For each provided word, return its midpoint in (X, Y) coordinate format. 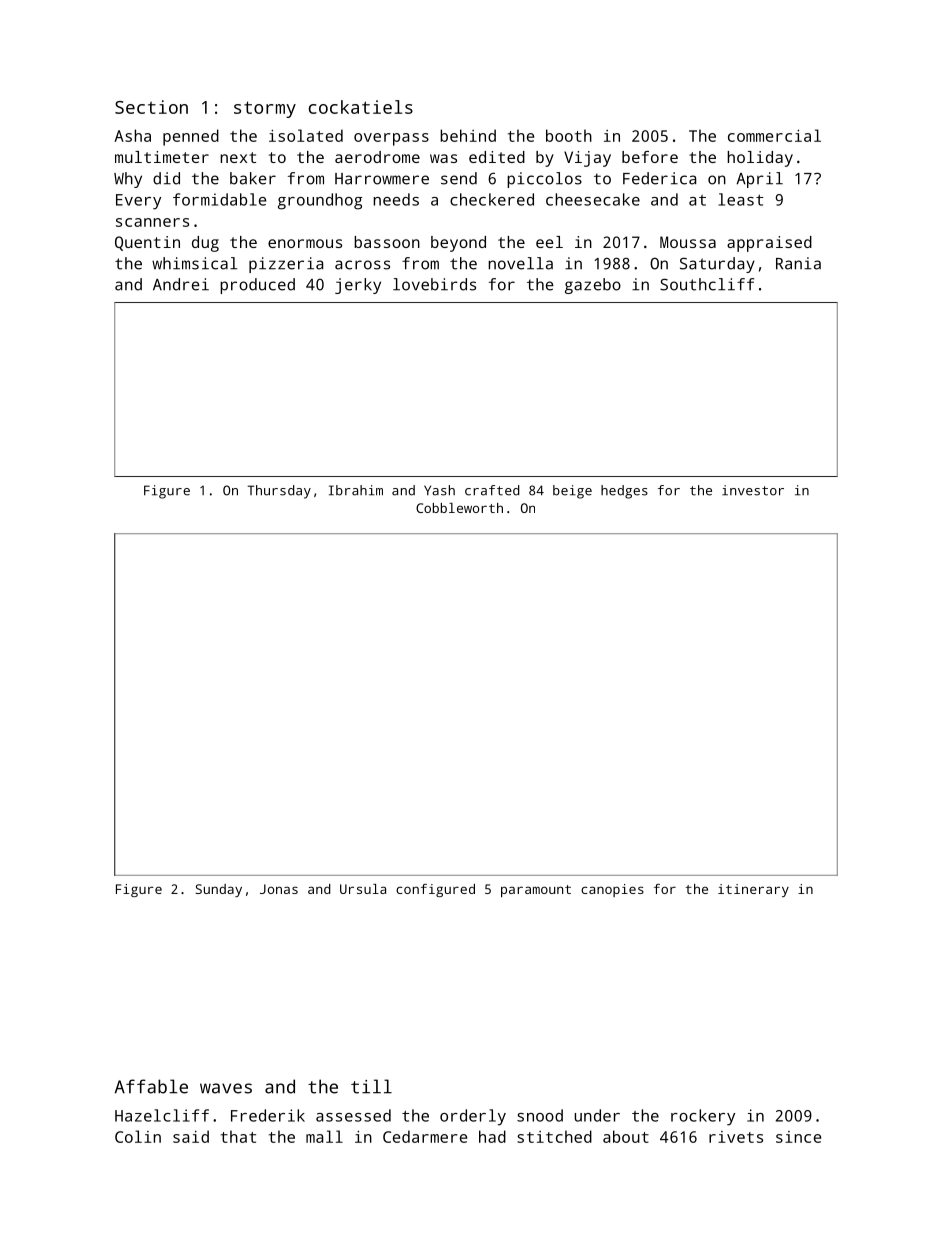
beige (572, 492)
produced (257, 286)
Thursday (279, 492)
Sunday (219, 890)
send (459, 178)
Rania (798, 263)
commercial (774, 135)
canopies (612, 890)
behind (468, 135)
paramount (536, 891)
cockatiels (361, 107)
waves (226, 1088)
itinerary (753, 890)
